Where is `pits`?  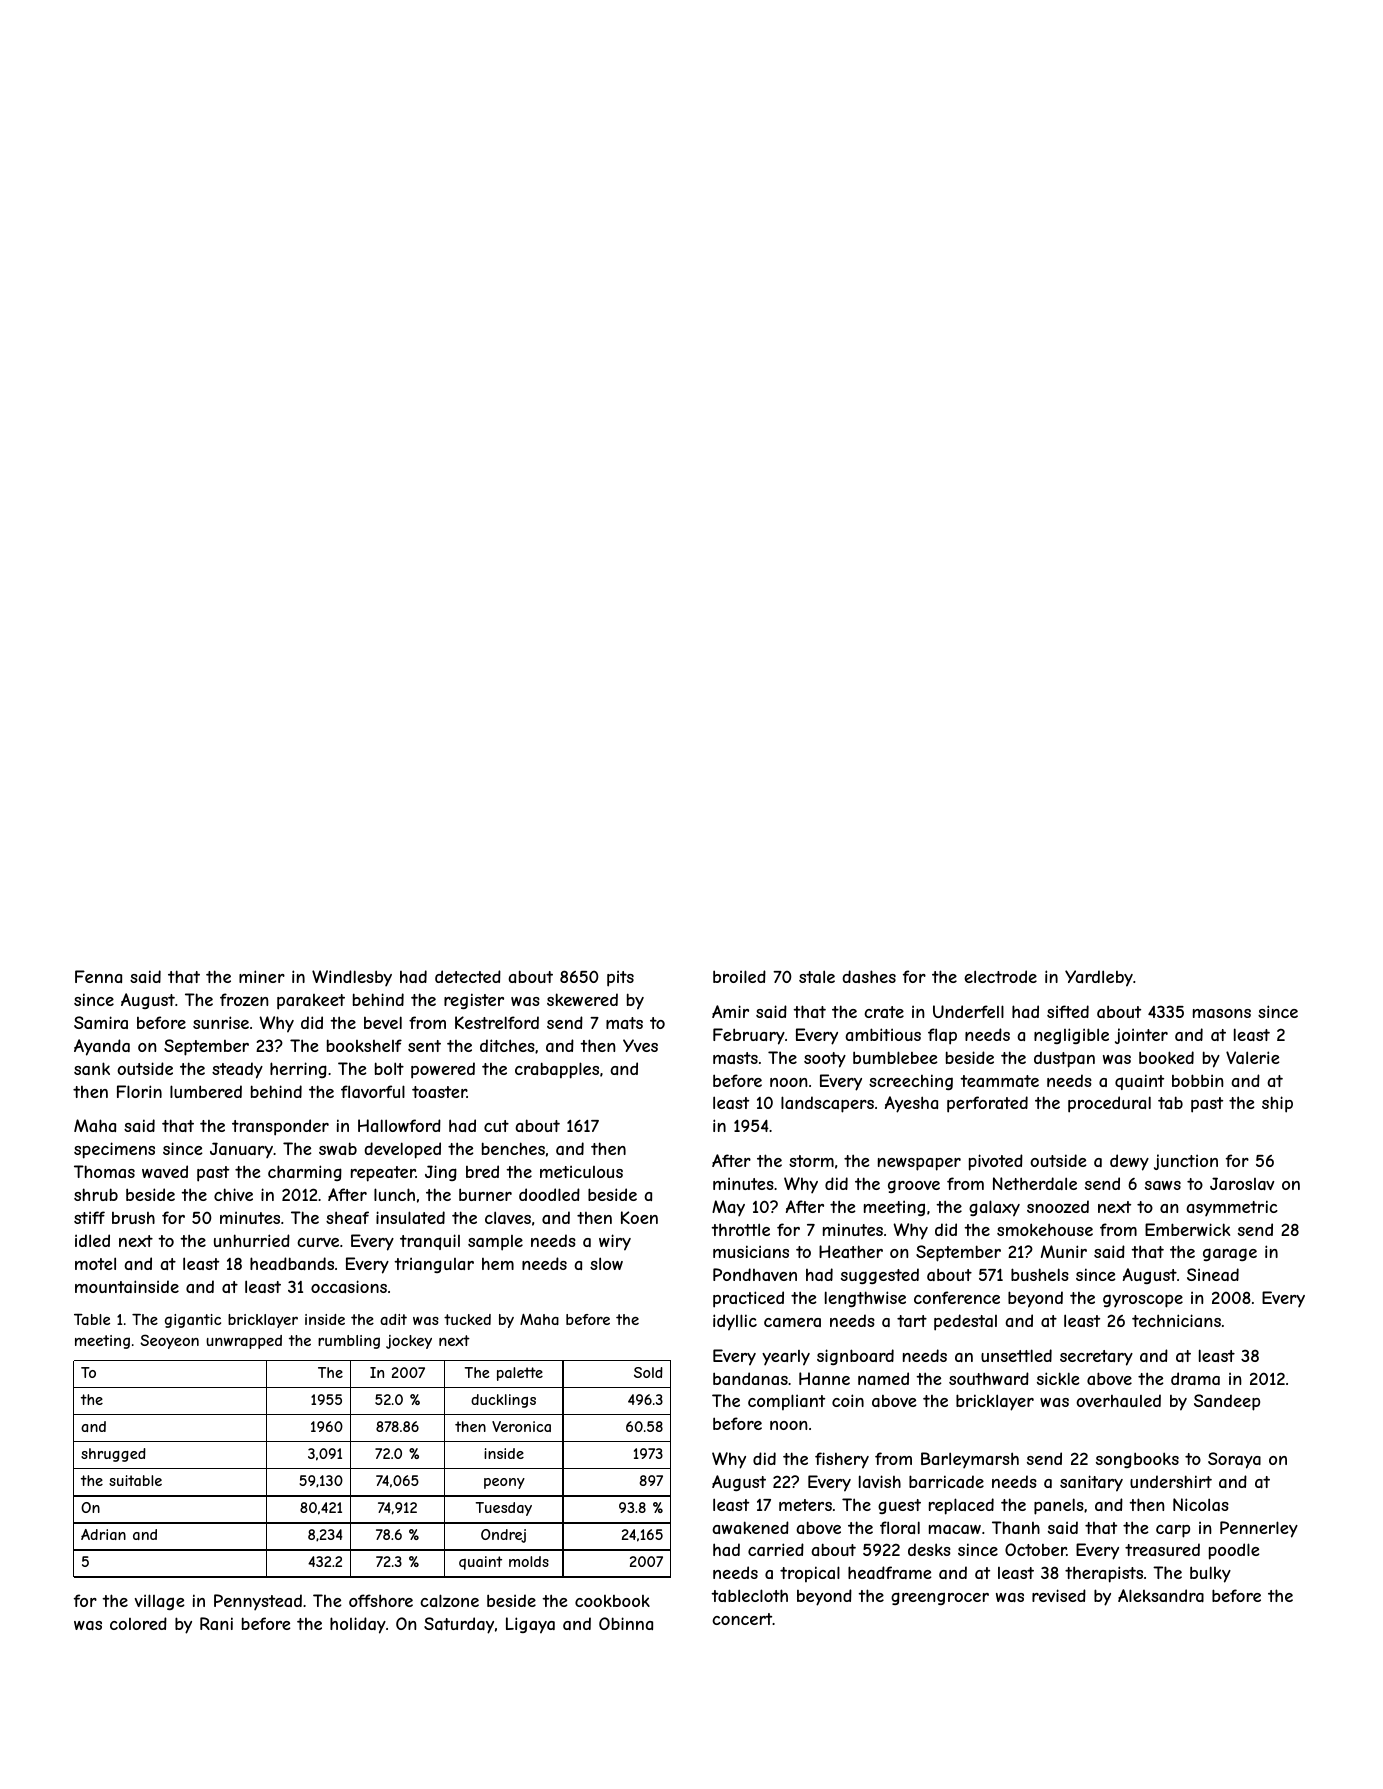
pits is located at coordinates (620, 978).
